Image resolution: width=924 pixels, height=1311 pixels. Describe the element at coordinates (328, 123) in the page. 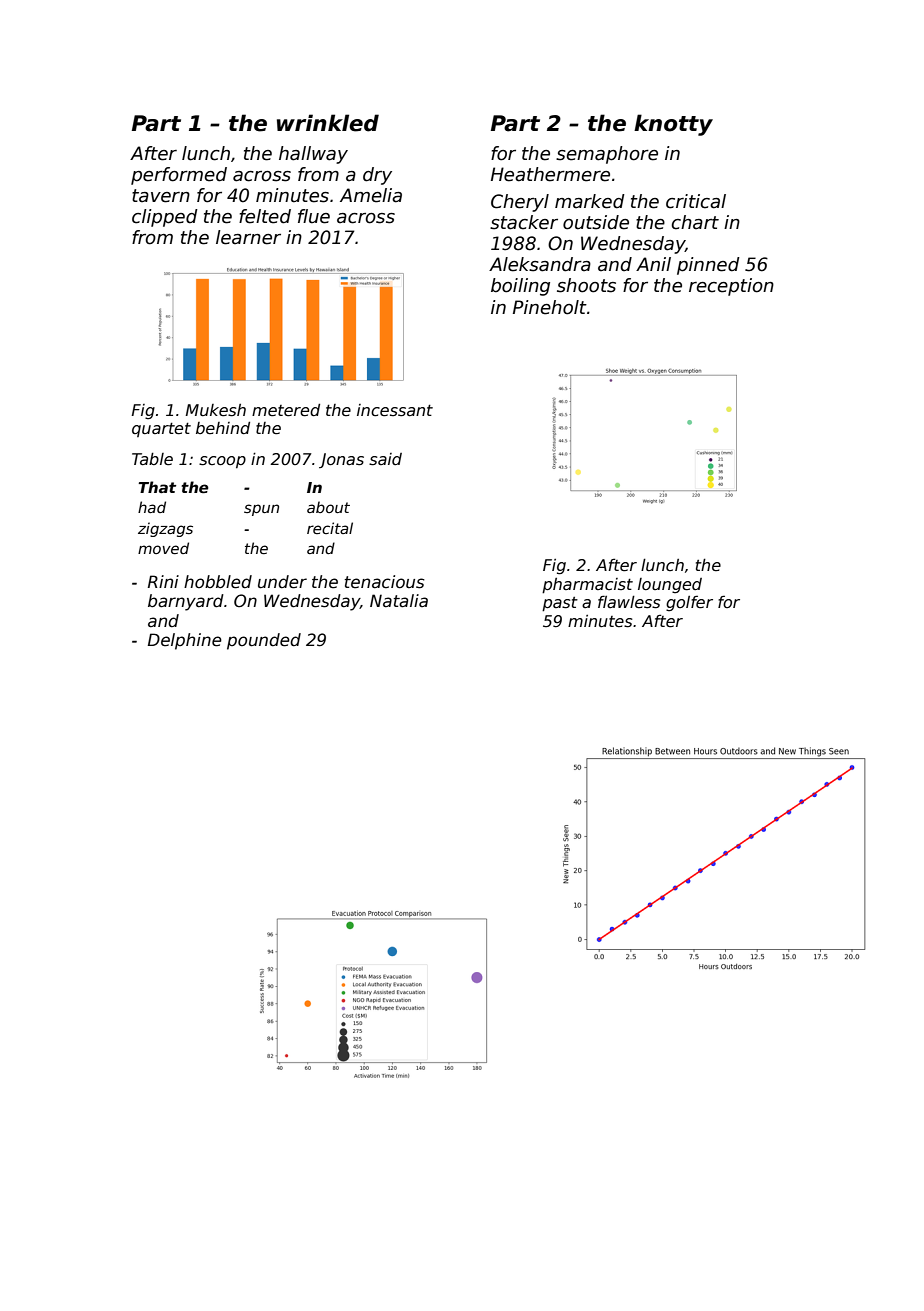

I see `wrinkled` at that location.
